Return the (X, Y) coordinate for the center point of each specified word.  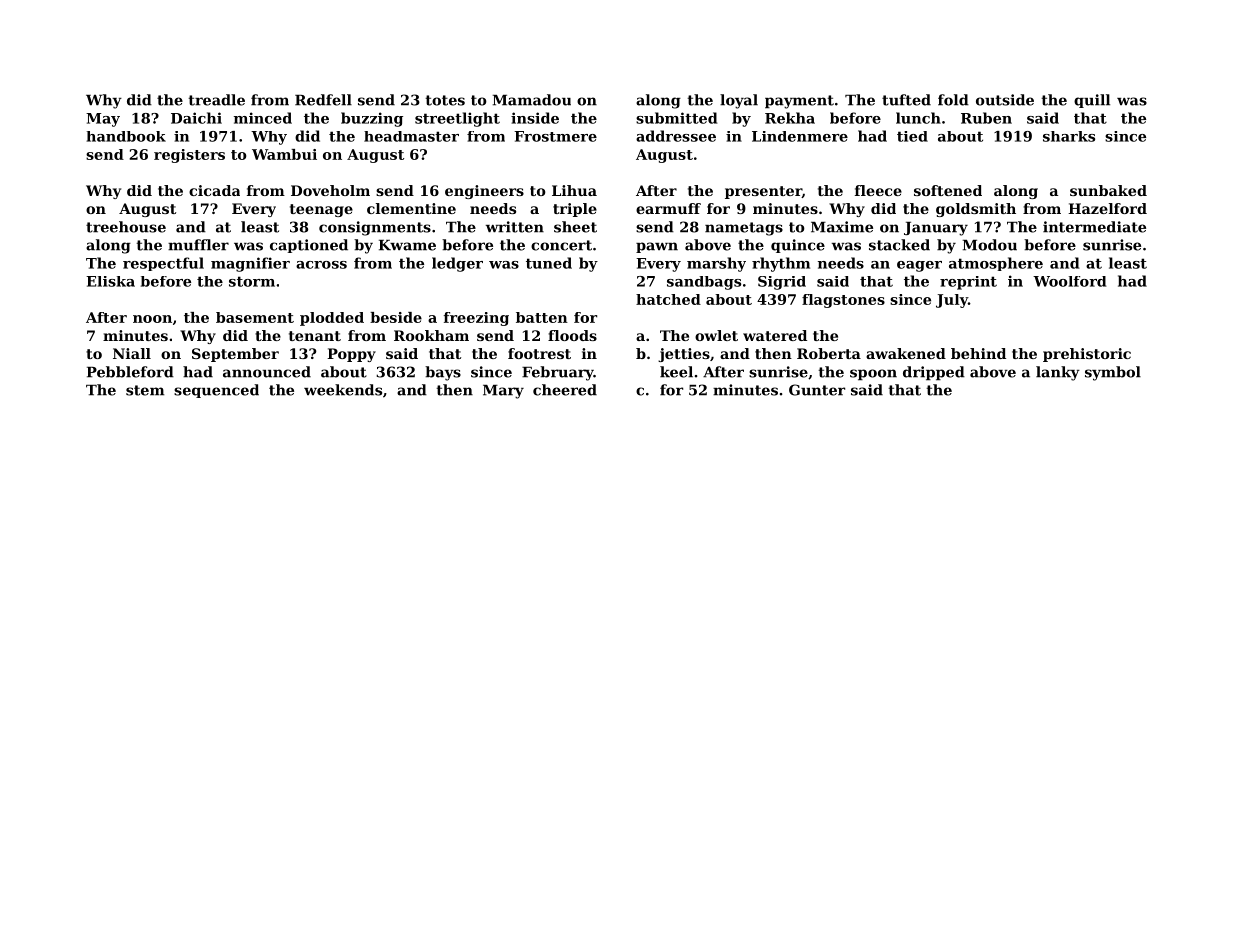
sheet (575, 227)
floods (572, 335)
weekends (343, 390)
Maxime (842, 227)
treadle (216, 100)
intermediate (1094, 227)
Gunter (817, 390)
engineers (484, 192)
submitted (676, 118)
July (952, 301)
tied (912, 136)
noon (152, 319)
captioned (309, 246)
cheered (565, 390)
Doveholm (330, 190)
